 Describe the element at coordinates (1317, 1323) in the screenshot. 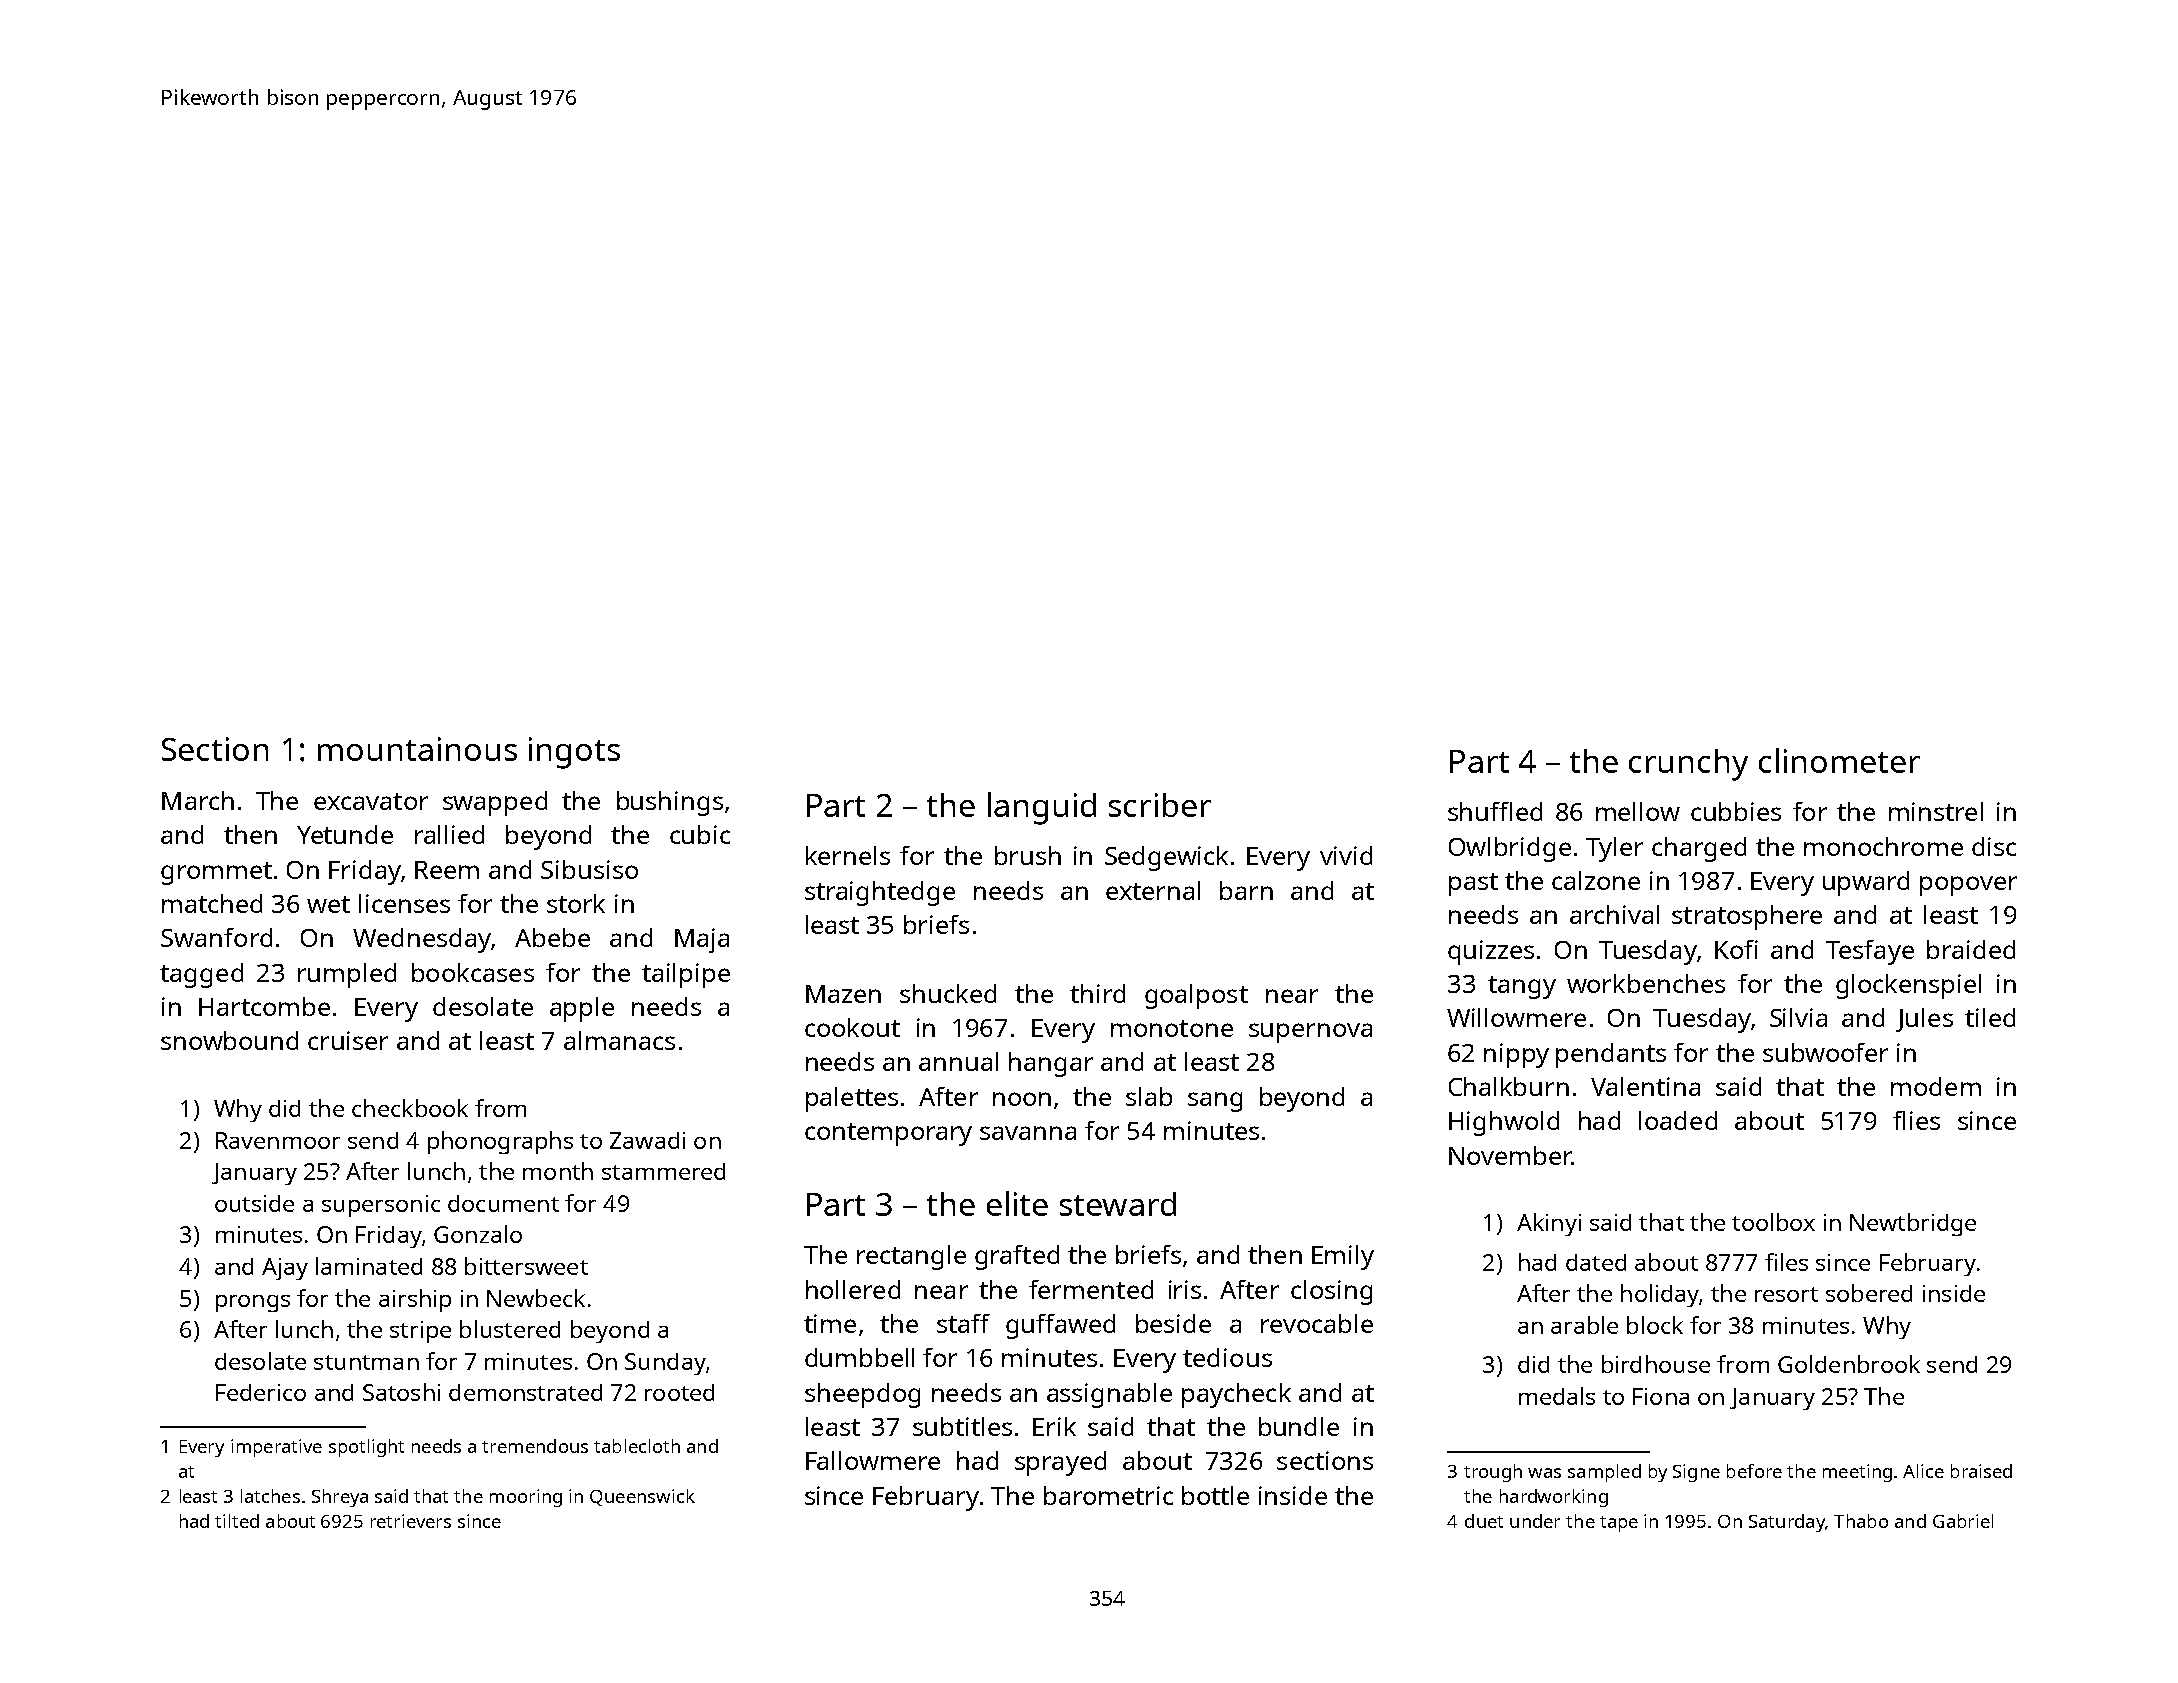

I see `revocable` at that location.
